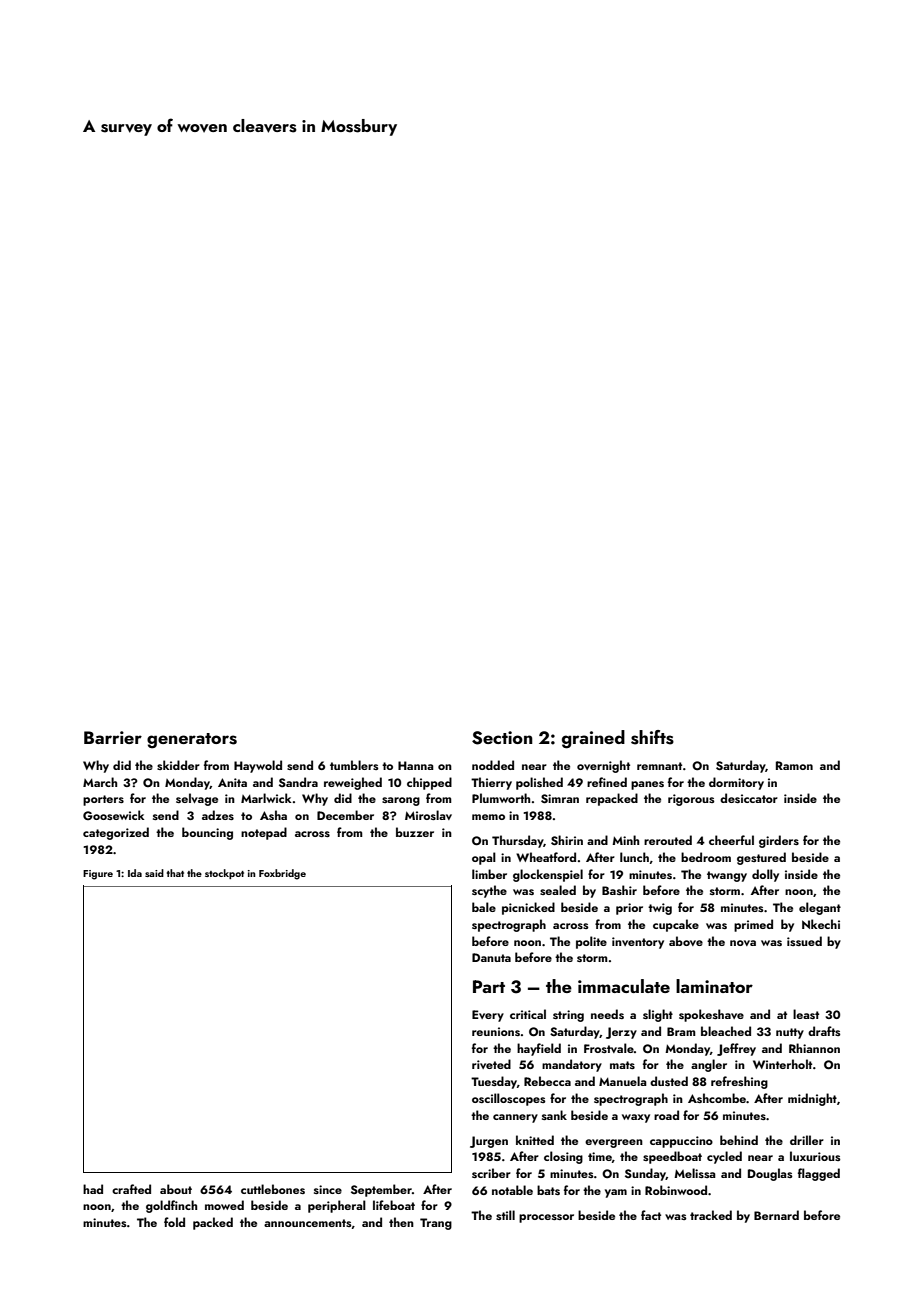  What do you see at coordinates (416, 765) in the screenshot?
I see `Hanna` at bounding box center [416, 765].
